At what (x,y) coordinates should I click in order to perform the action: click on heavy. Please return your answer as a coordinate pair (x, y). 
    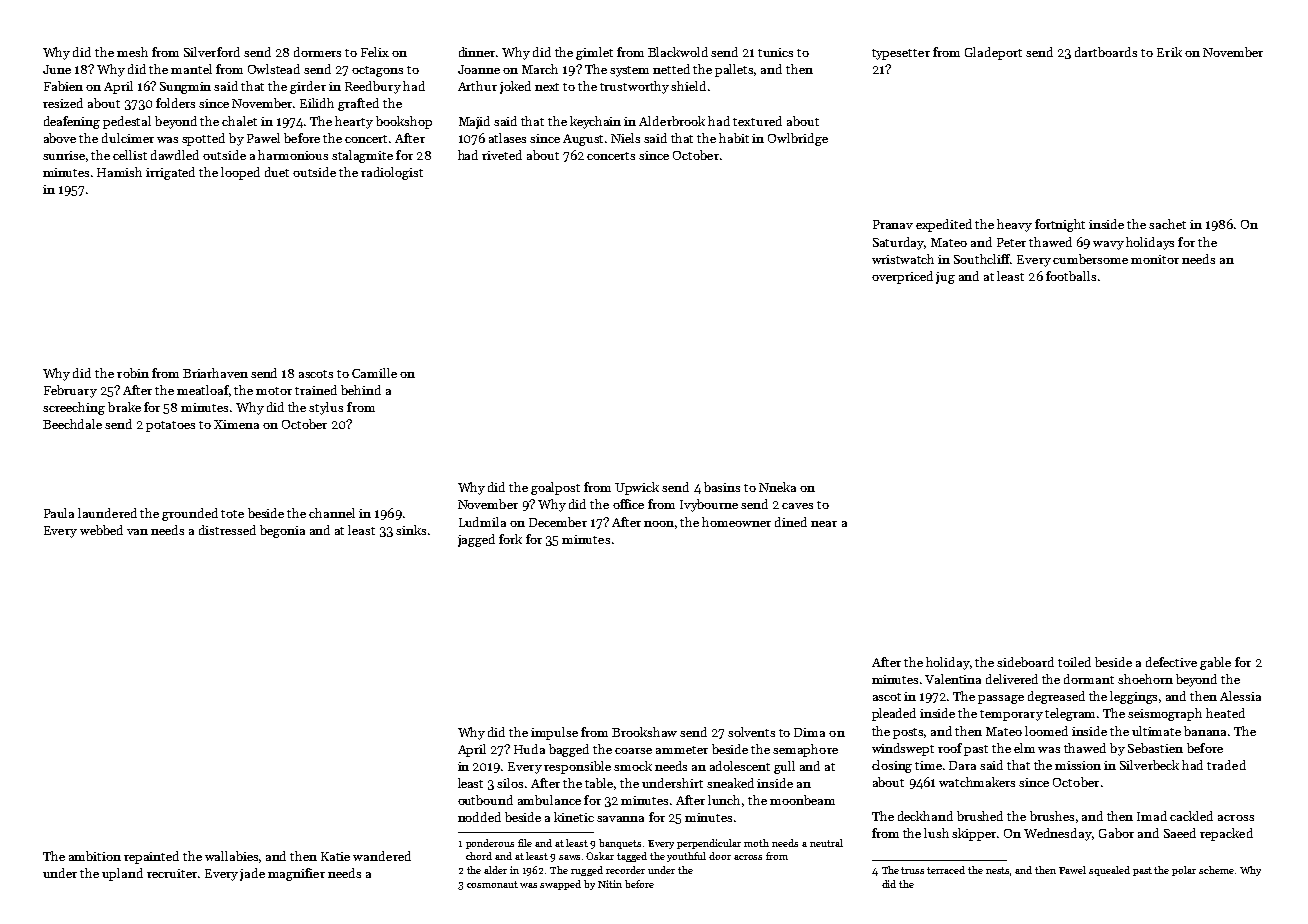
    Looking at the image, I should click on (1014, 225).
